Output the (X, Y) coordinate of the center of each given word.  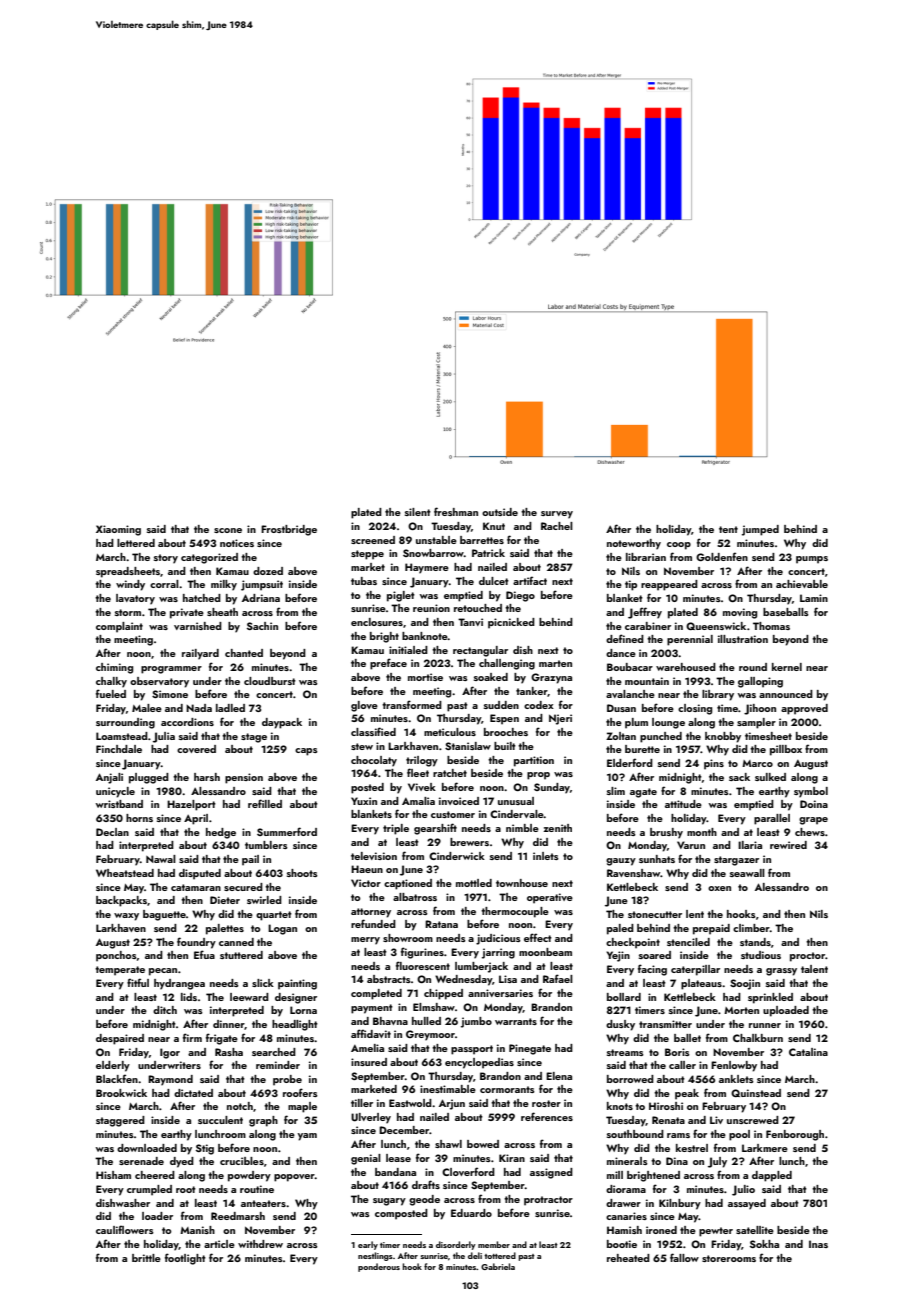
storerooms (729, 1258)
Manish (197, 1230)
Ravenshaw (634, 873)
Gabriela (498, 1266)
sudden (501, 705)
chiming (114, 668)
